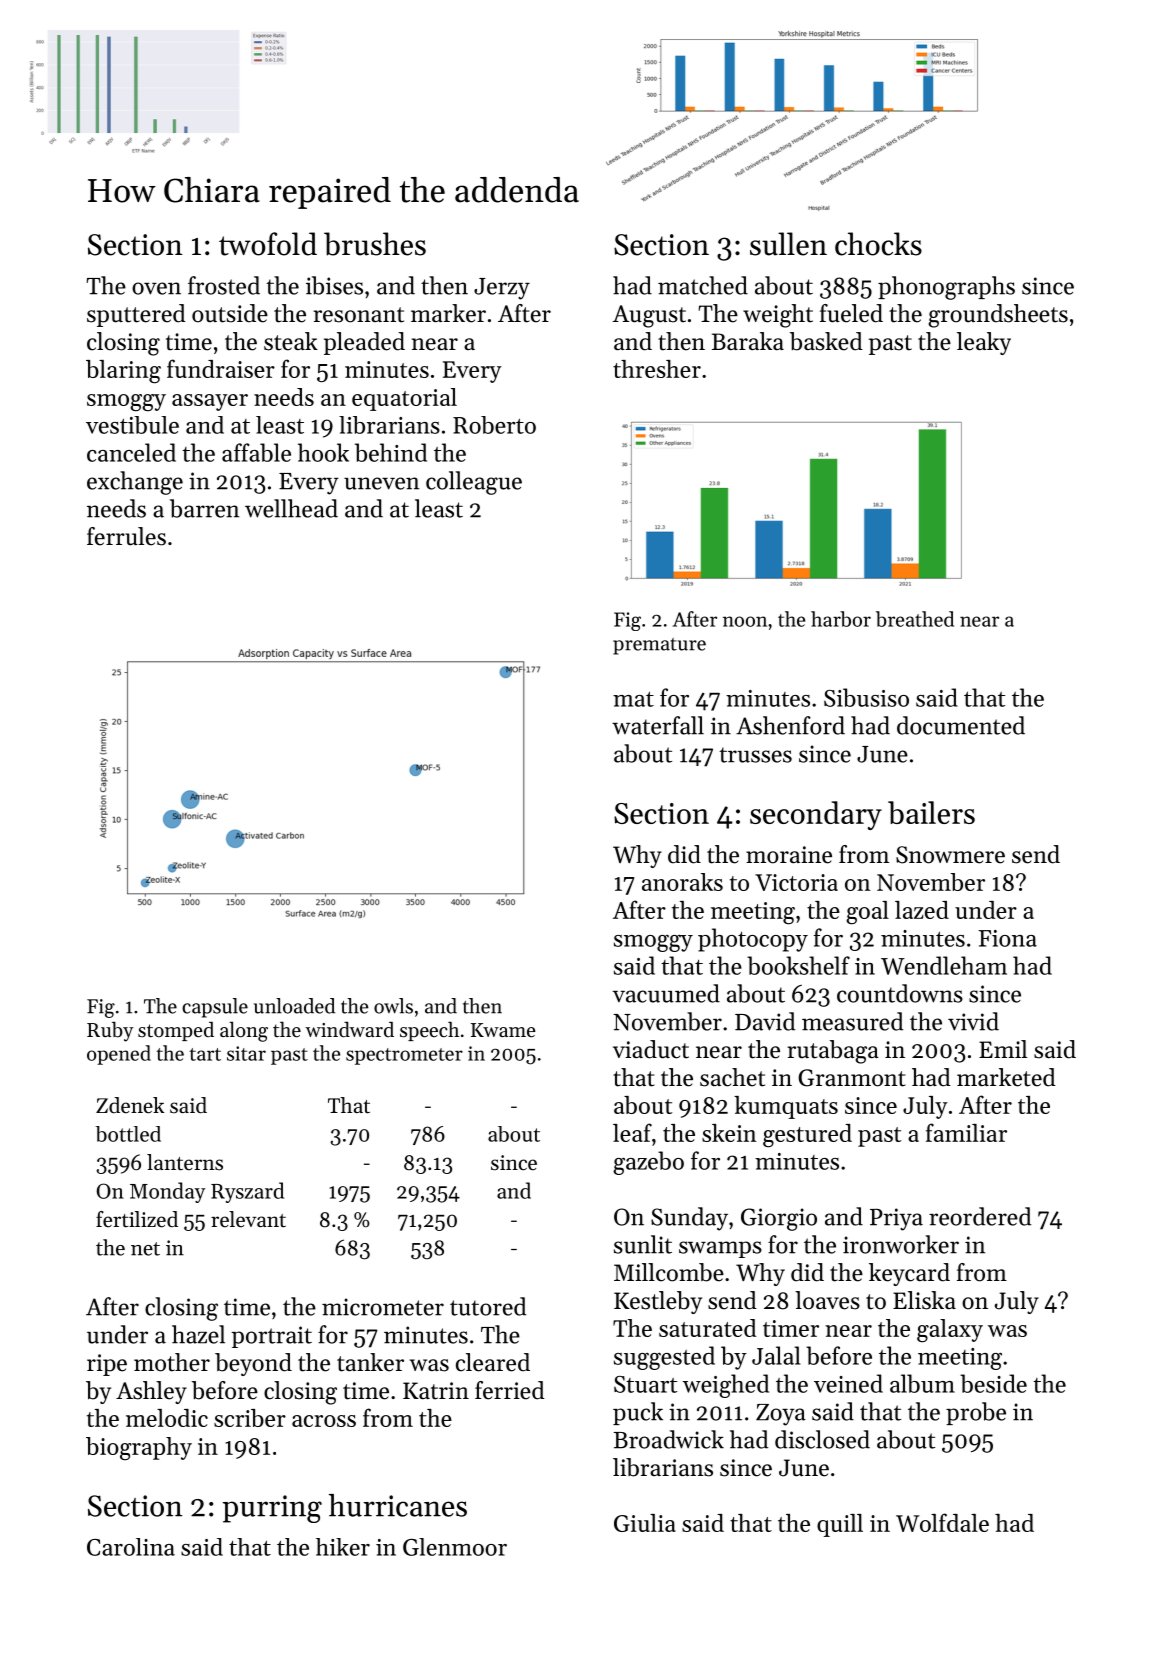 Image resolution: width=1165 pixels, height=1654 pixels. Describe the element at coordinates (657, 369) in the screenshot. I see `thresher` at that location.
